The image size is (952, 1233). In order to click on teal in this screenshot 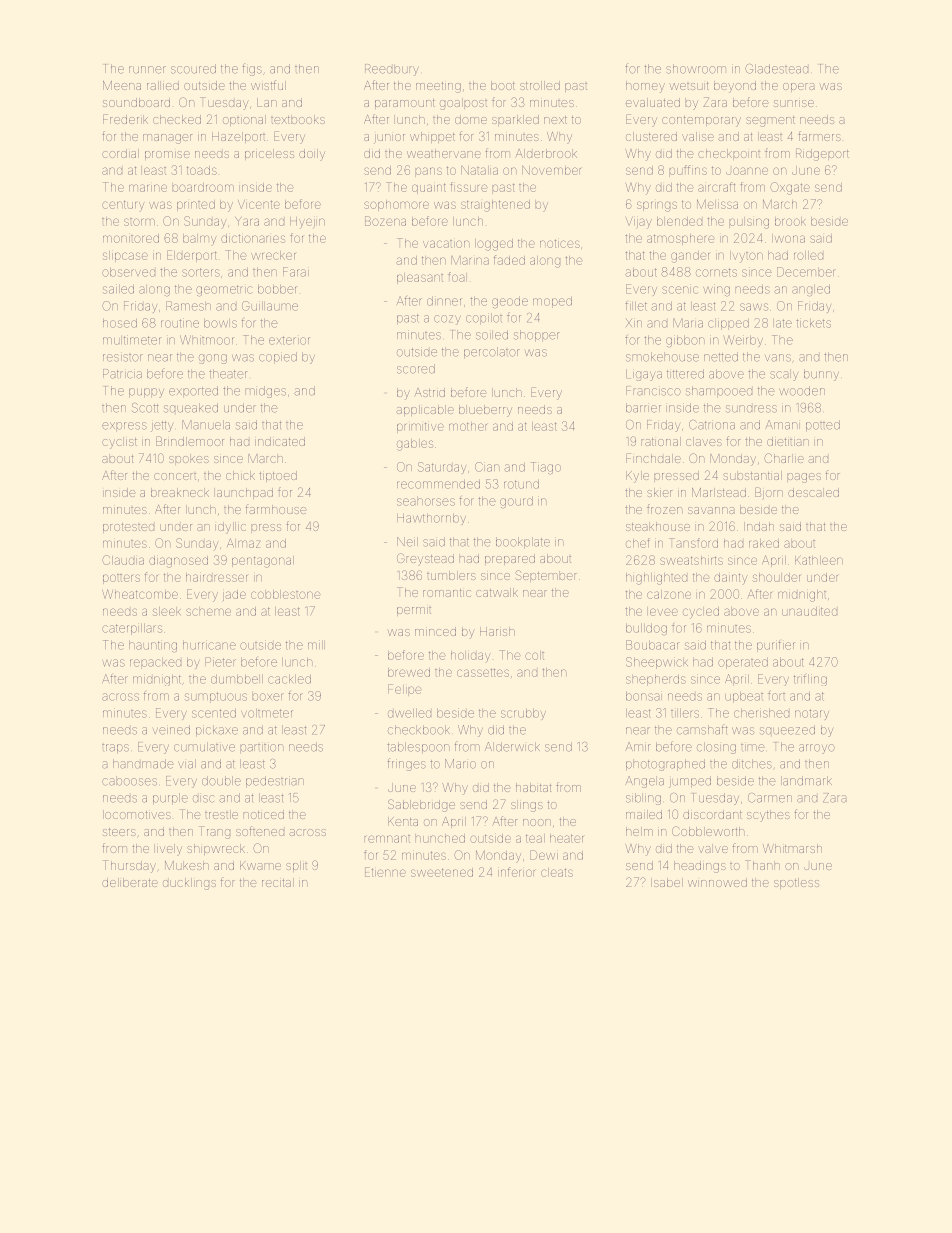, I will do `click(535, 838)`.
